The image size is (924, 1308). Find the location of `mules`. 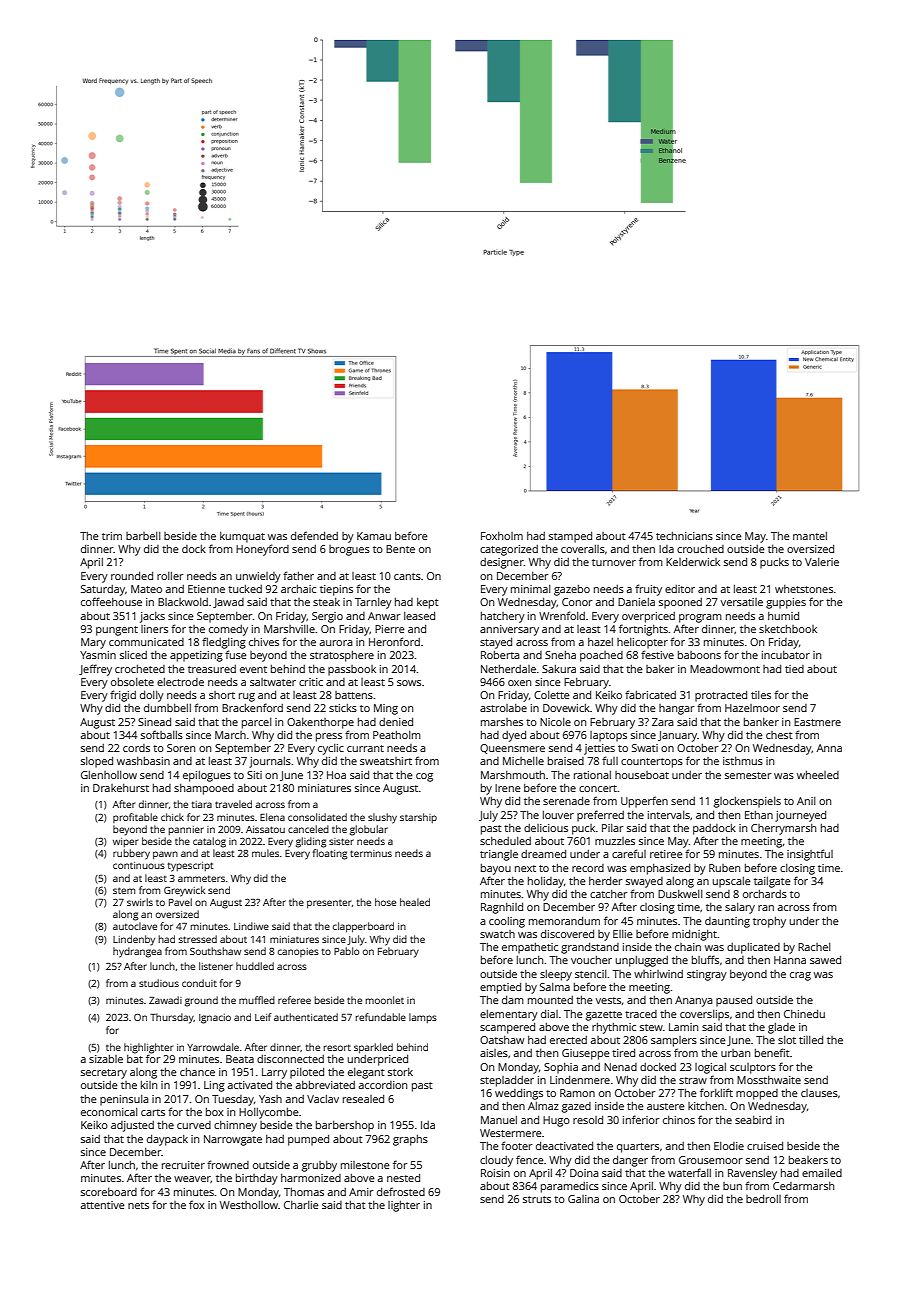

mules is located at coordinates (265, 853).
